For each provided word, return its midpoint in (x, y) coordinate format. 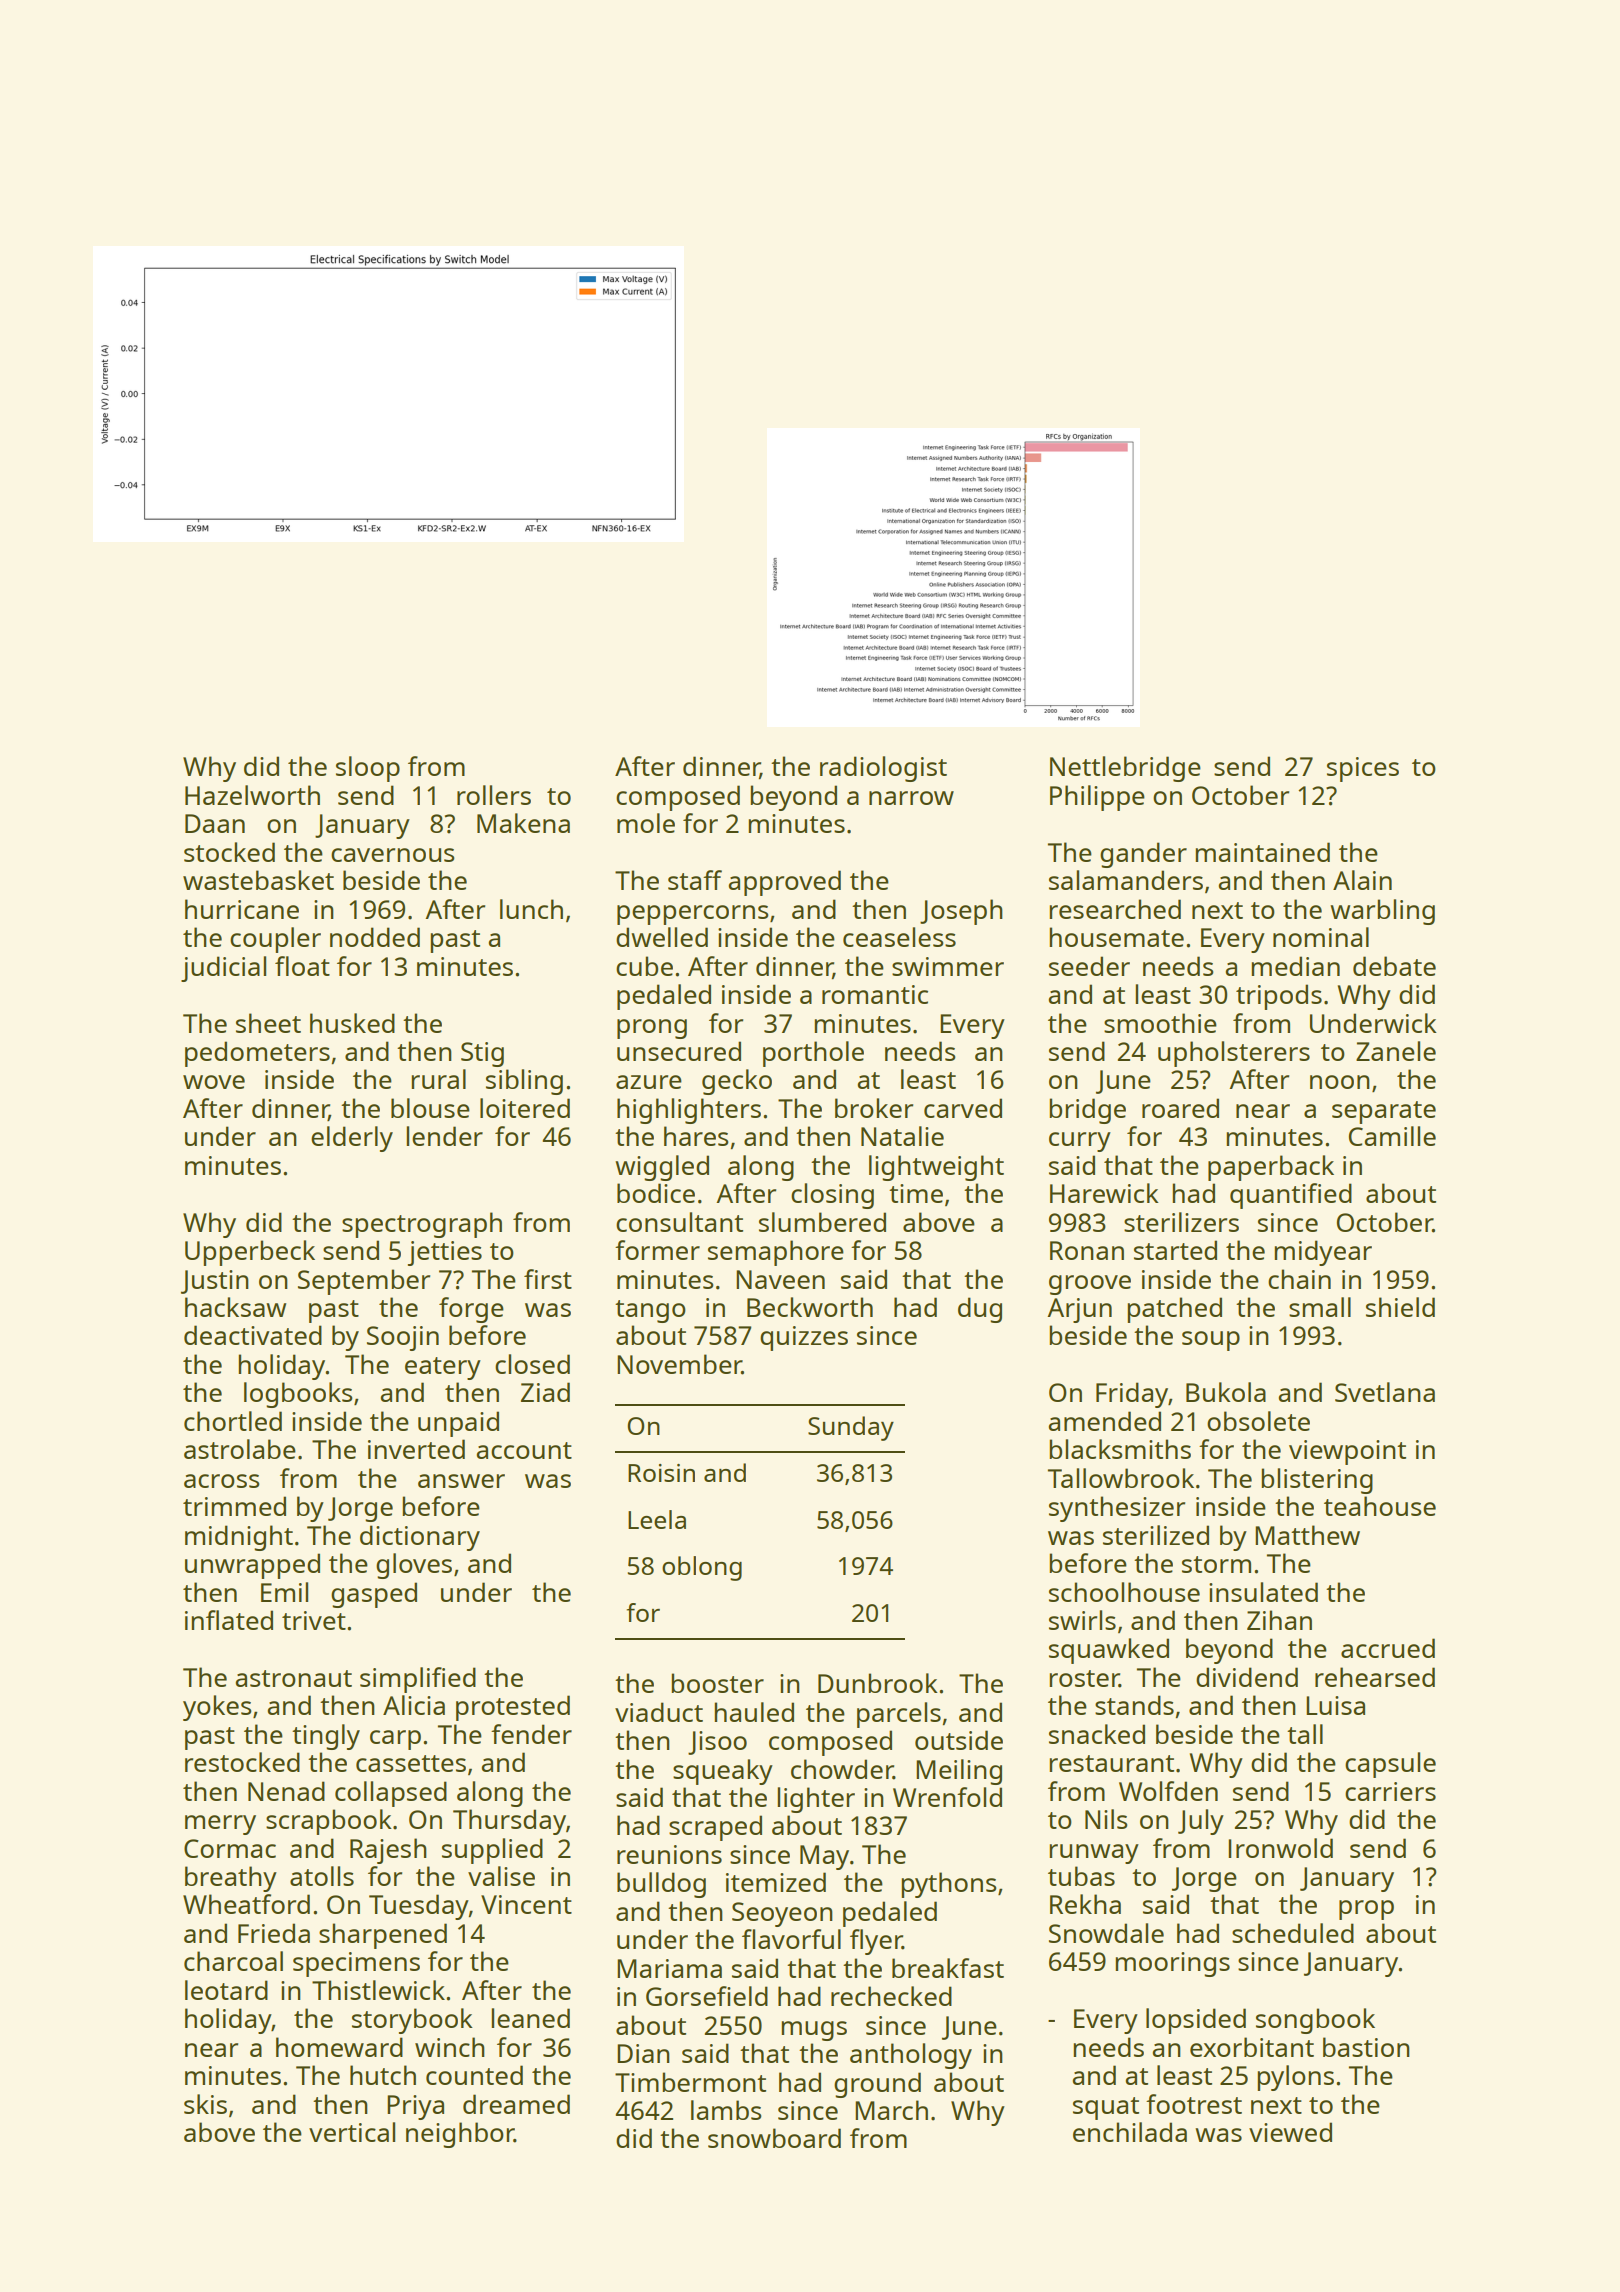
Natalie (902, 1136)
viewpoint (1347, 1452)
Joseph (961, 912)
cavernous (392, 855)
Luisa (1335, 1705)
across (221, 1481)
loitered (525, 1108)
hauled (754, 1712)
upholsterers (1234, 1054)
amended (1104, 1421)
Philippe (1097, 798)
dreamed (516, 2104)
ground (877, 2085)
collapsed (391, 1794)
